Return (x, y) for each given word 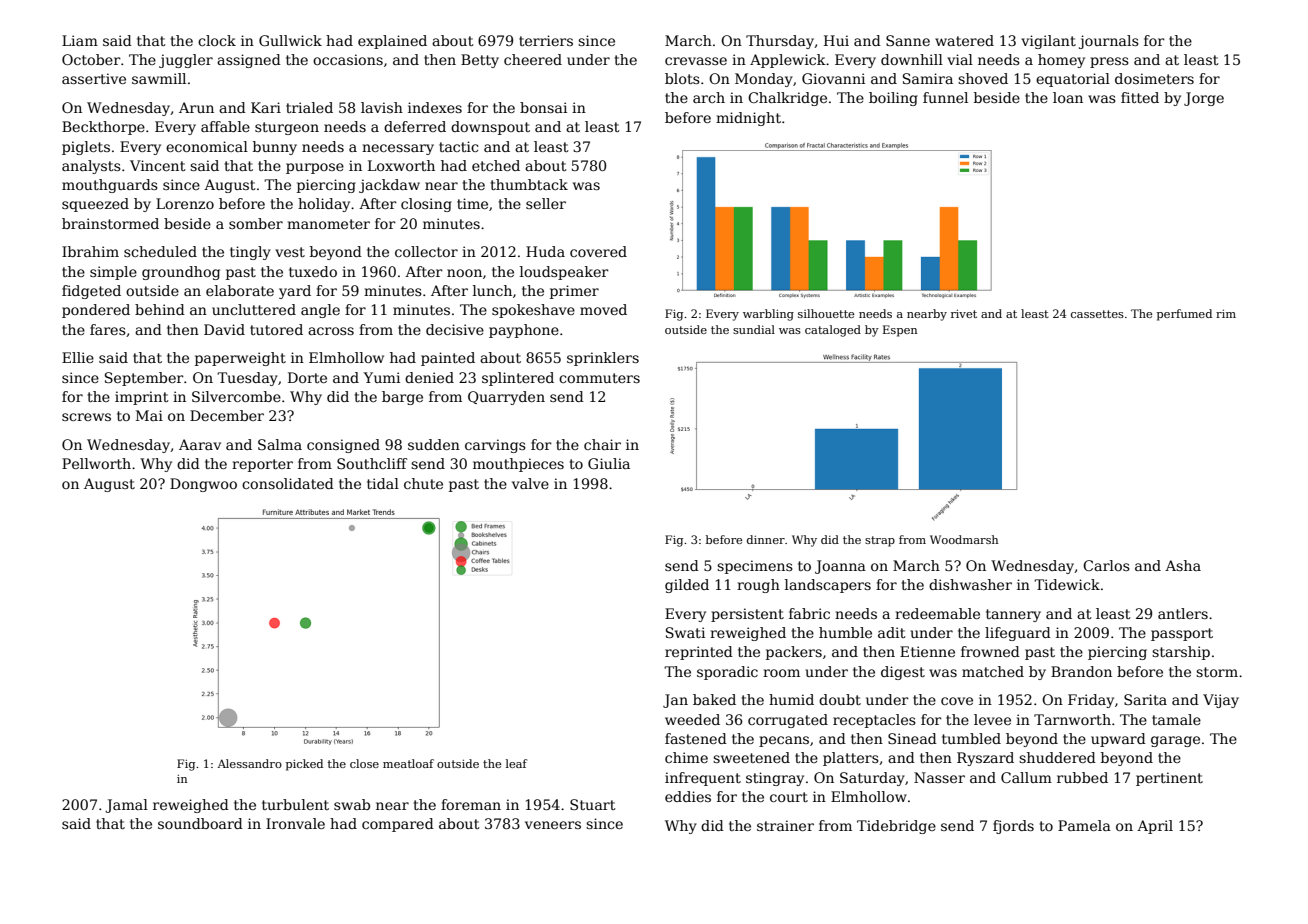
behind (160, 309)
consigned (343, 446)
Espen (900, 331)
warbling (768, 315)
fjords (1013, 827)
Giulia (609, 463)
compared (398, 825)
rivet (964, 314)
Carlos (1106, 565)
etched (496, 165)
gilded (687, 586)
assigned (249, 61)
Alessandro (250, 763)
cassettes (1097, 314)
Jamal (126, 806)
